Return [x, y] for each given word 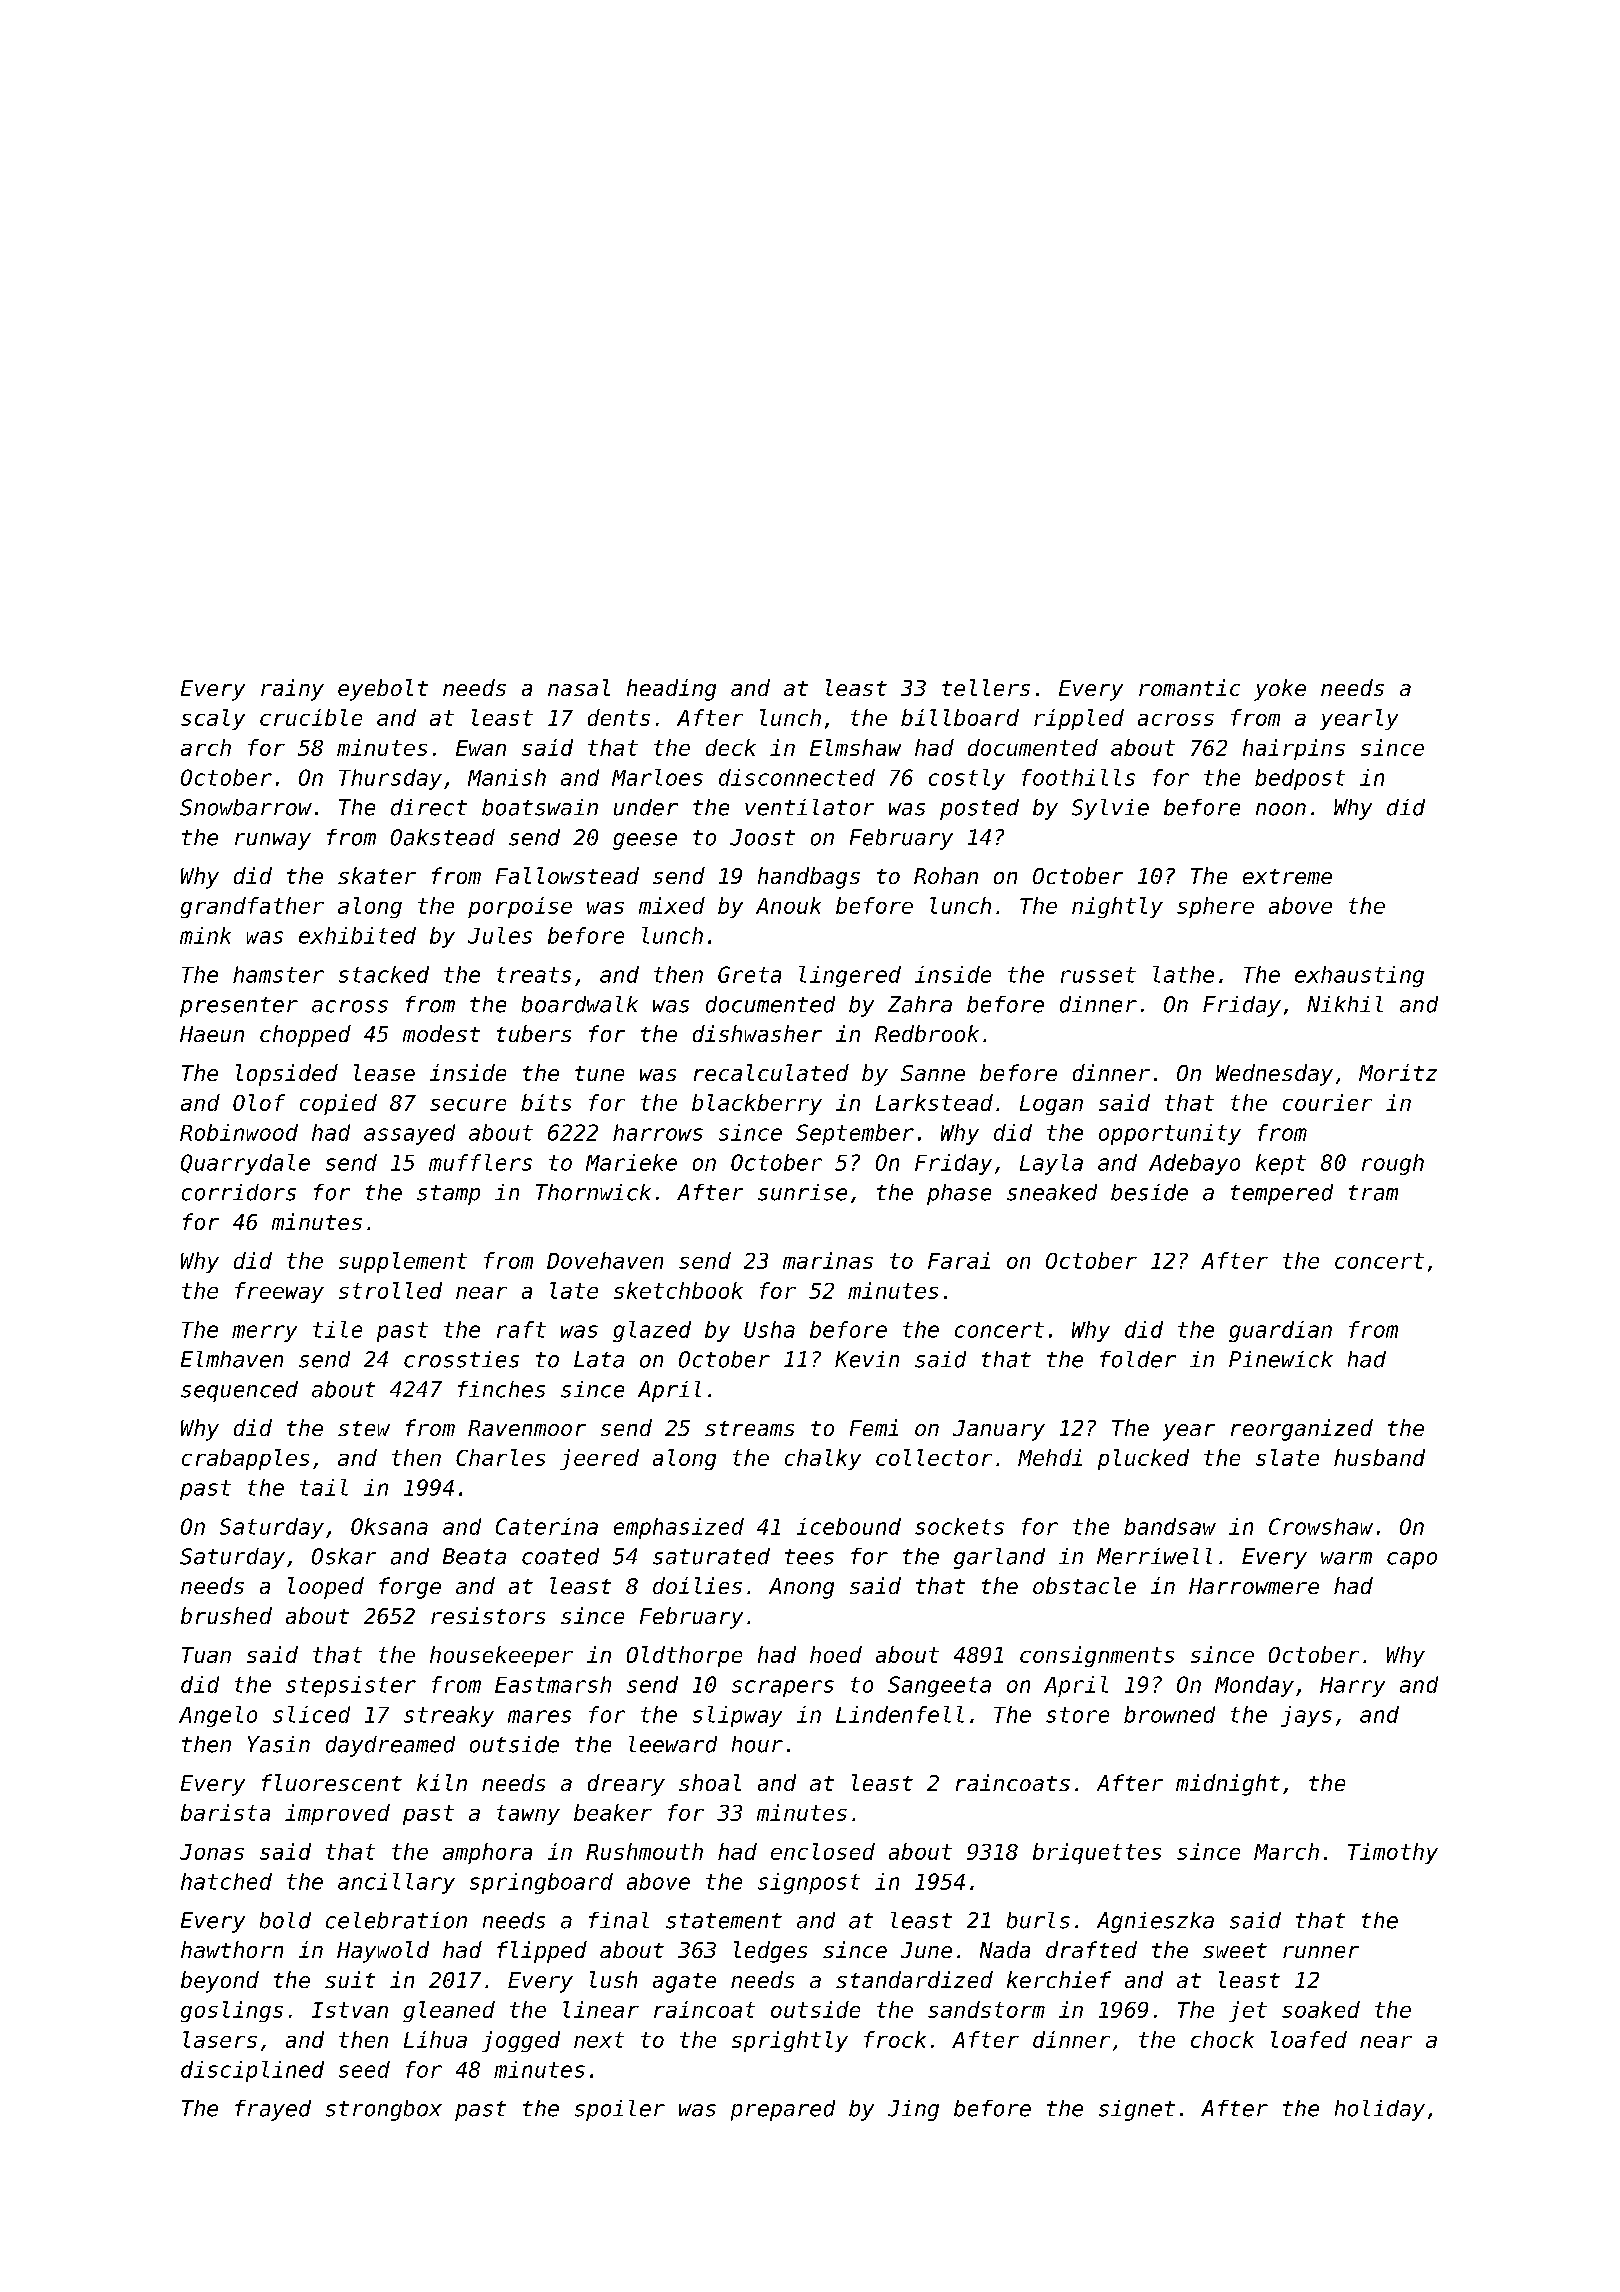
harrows [658, 1132]
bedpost [1300, 779]
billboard [960, 717]
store [1077, 1715]
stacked [384, 974]
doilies [697, 1585]
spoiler [620, 2110]
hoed [836, 1654]
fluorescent [332, 1782]
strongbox [384, 2110]
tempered [1282, 1194]
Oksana [389, 1526]
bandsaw [1170, 1526]
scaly [213, 719]
